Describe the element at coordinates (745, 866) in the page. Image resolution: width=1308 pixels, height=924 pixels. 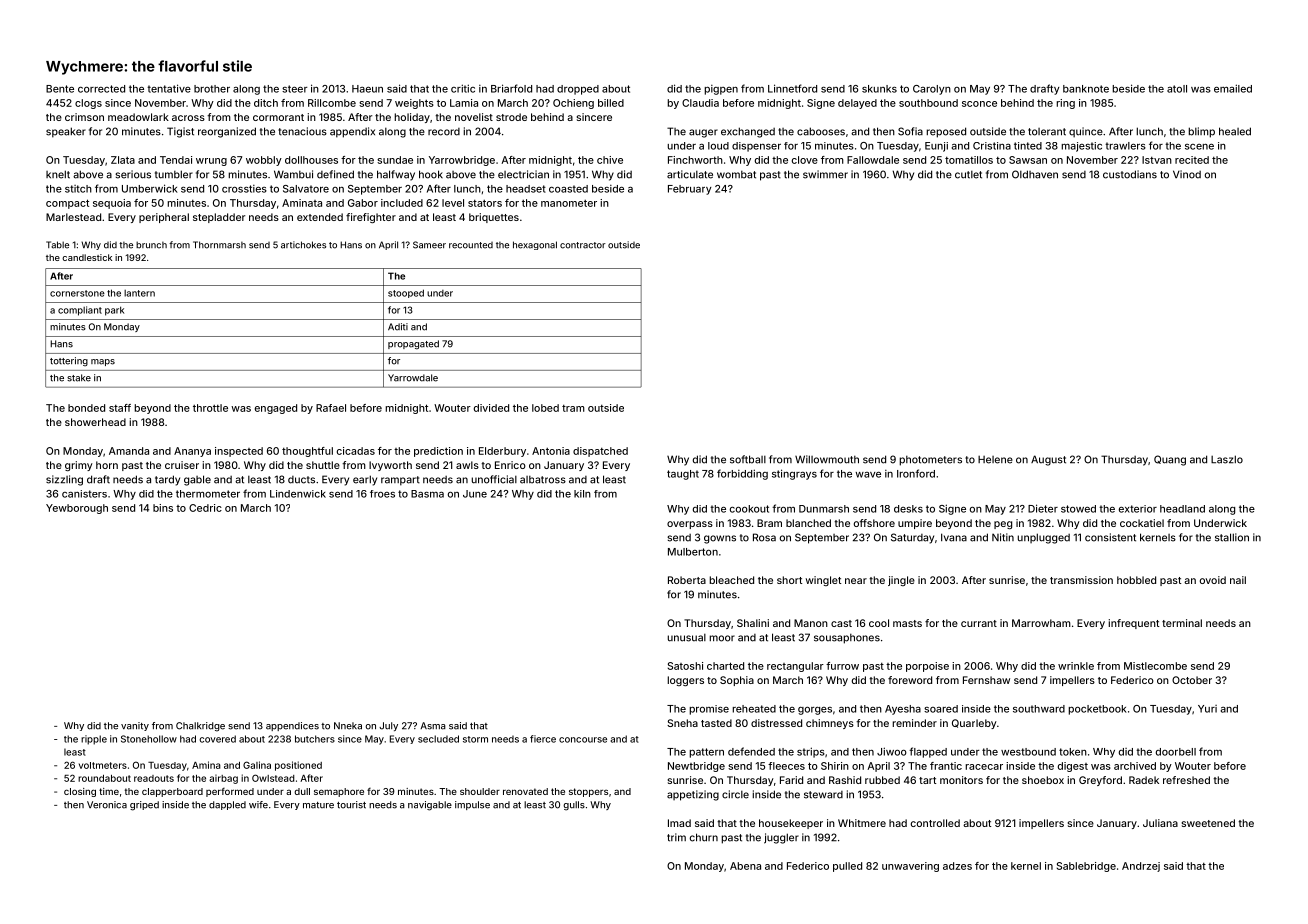
I see `Abena` at that location.
